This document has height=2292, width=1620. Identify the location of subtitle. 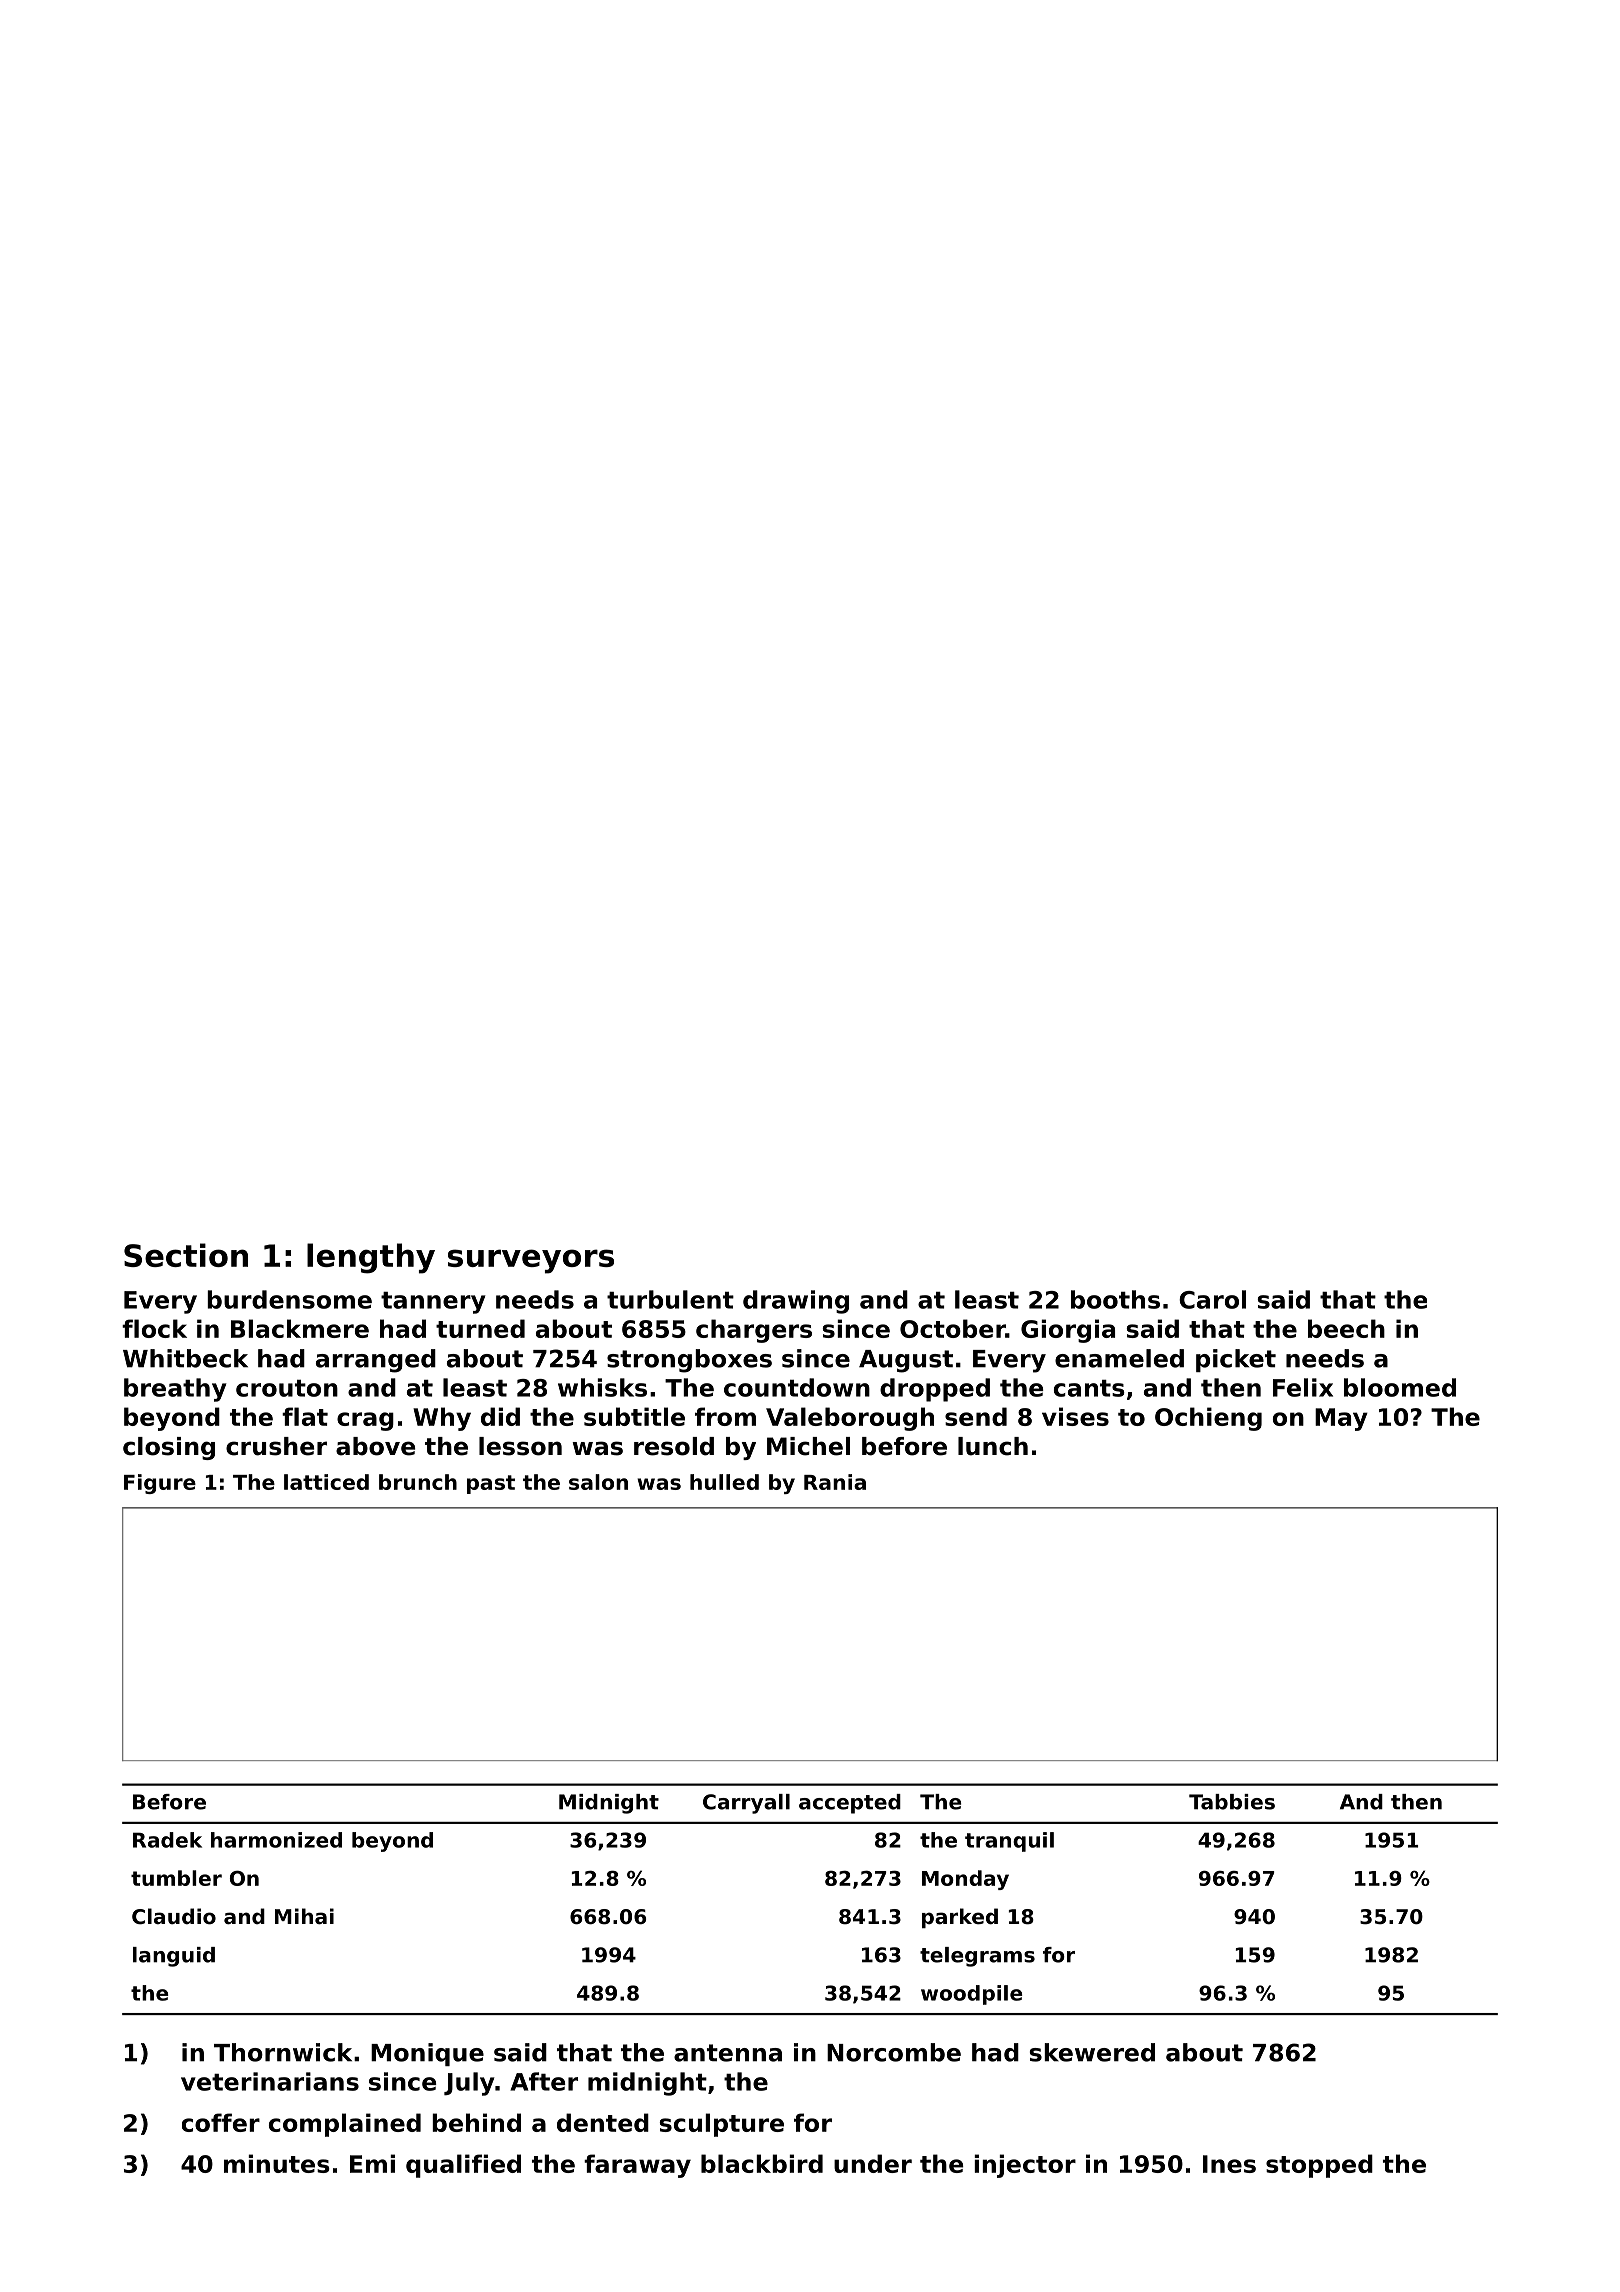
(634, 1416).
